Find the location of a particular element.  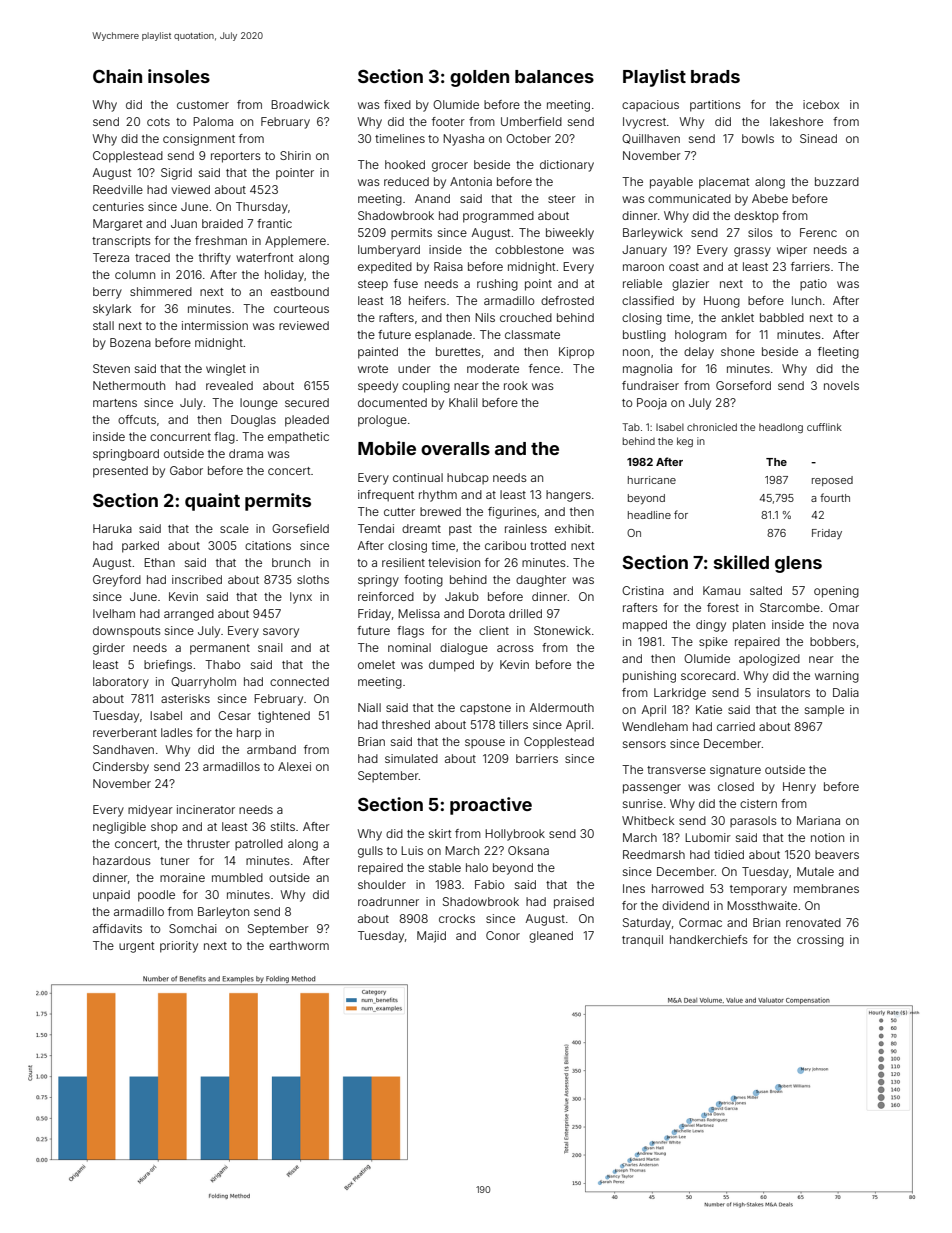

continual is located at coordinates (418, 477).
